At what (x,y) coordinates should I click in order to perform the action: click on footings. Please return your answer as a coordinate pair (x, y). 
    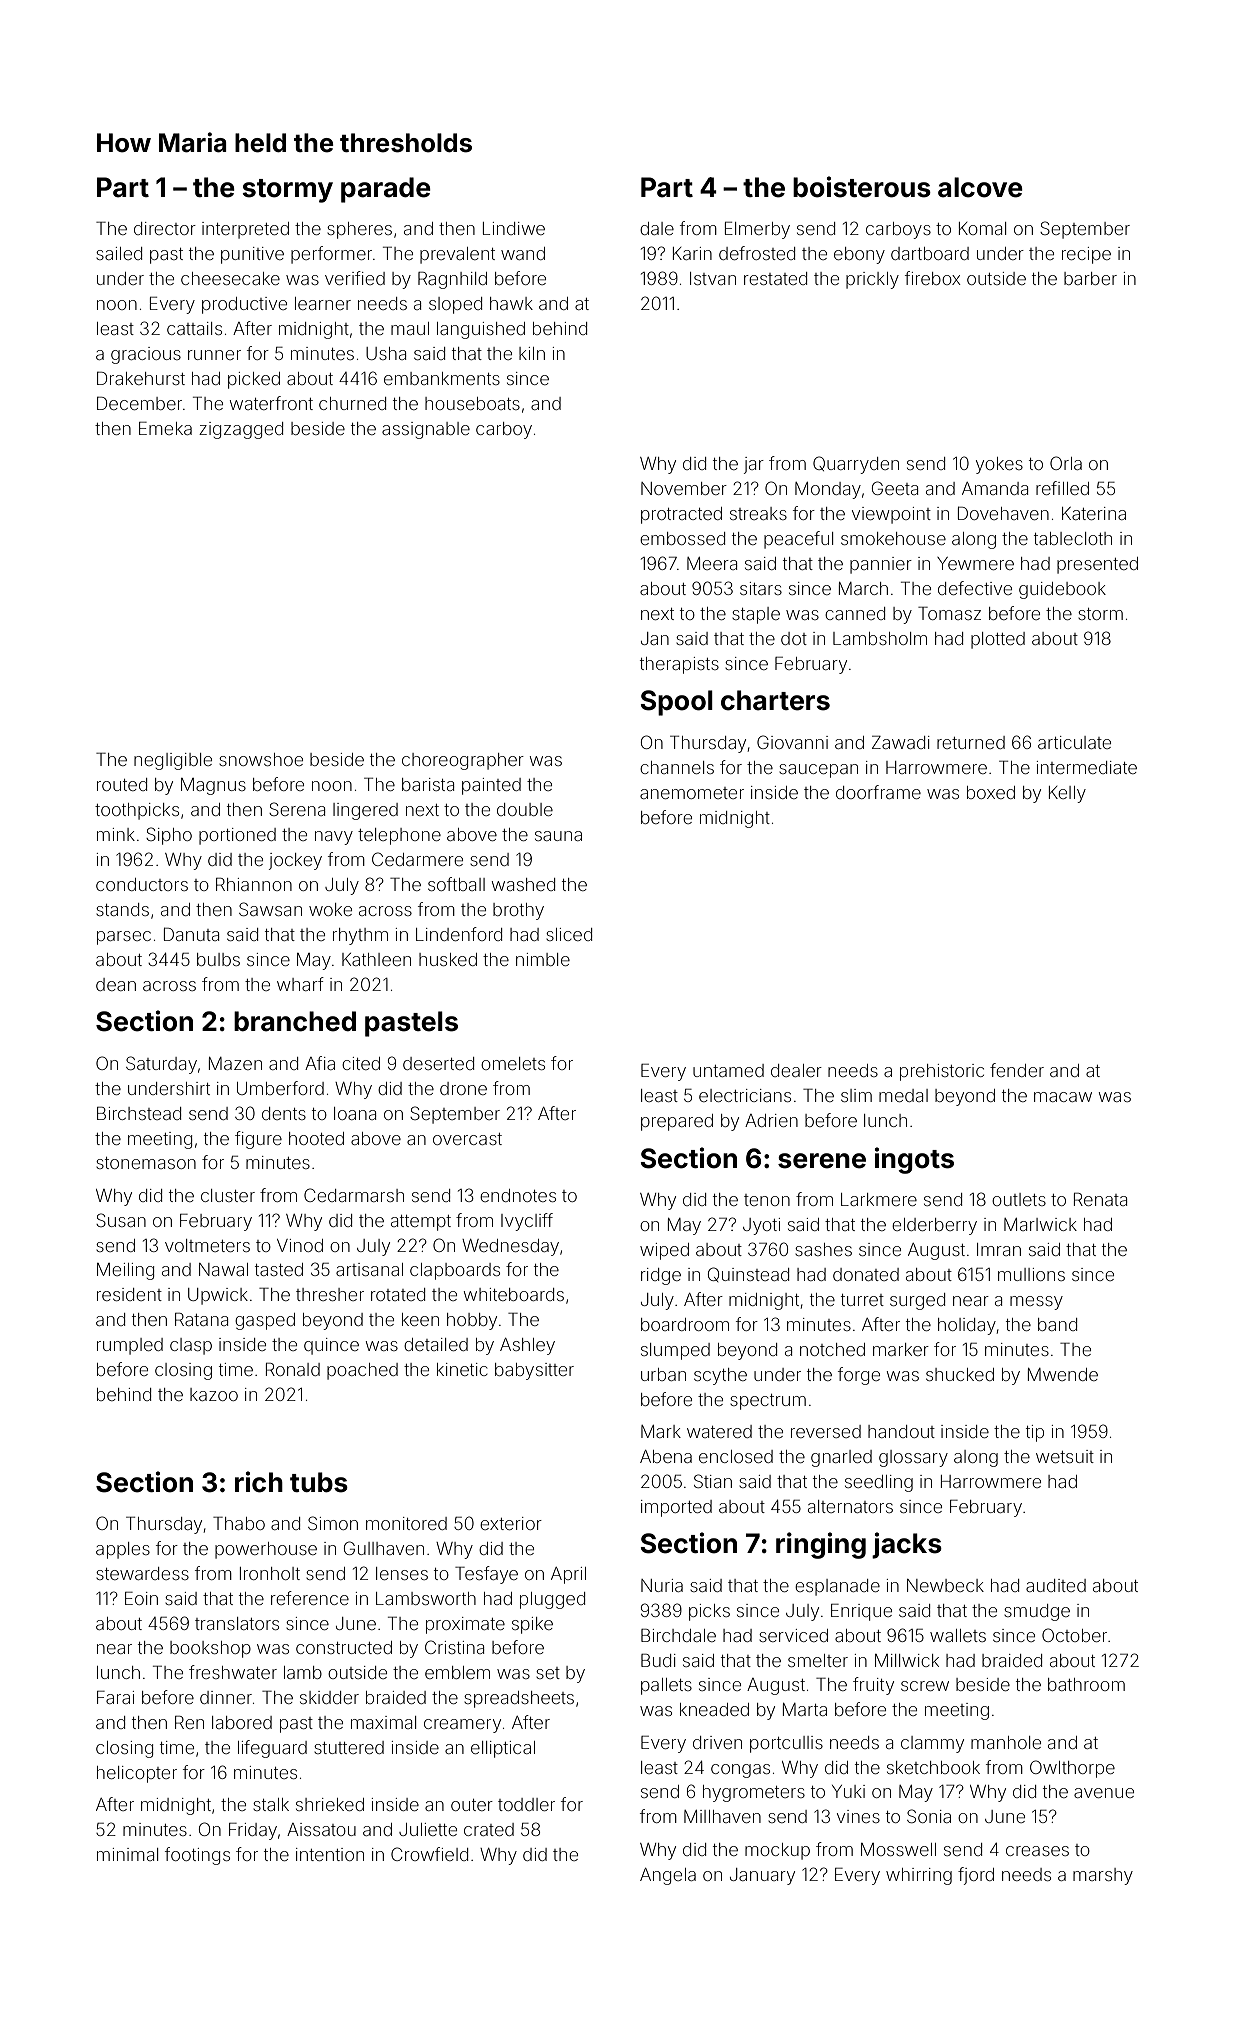
    Looking at the image, I should click on (197, 1856).
